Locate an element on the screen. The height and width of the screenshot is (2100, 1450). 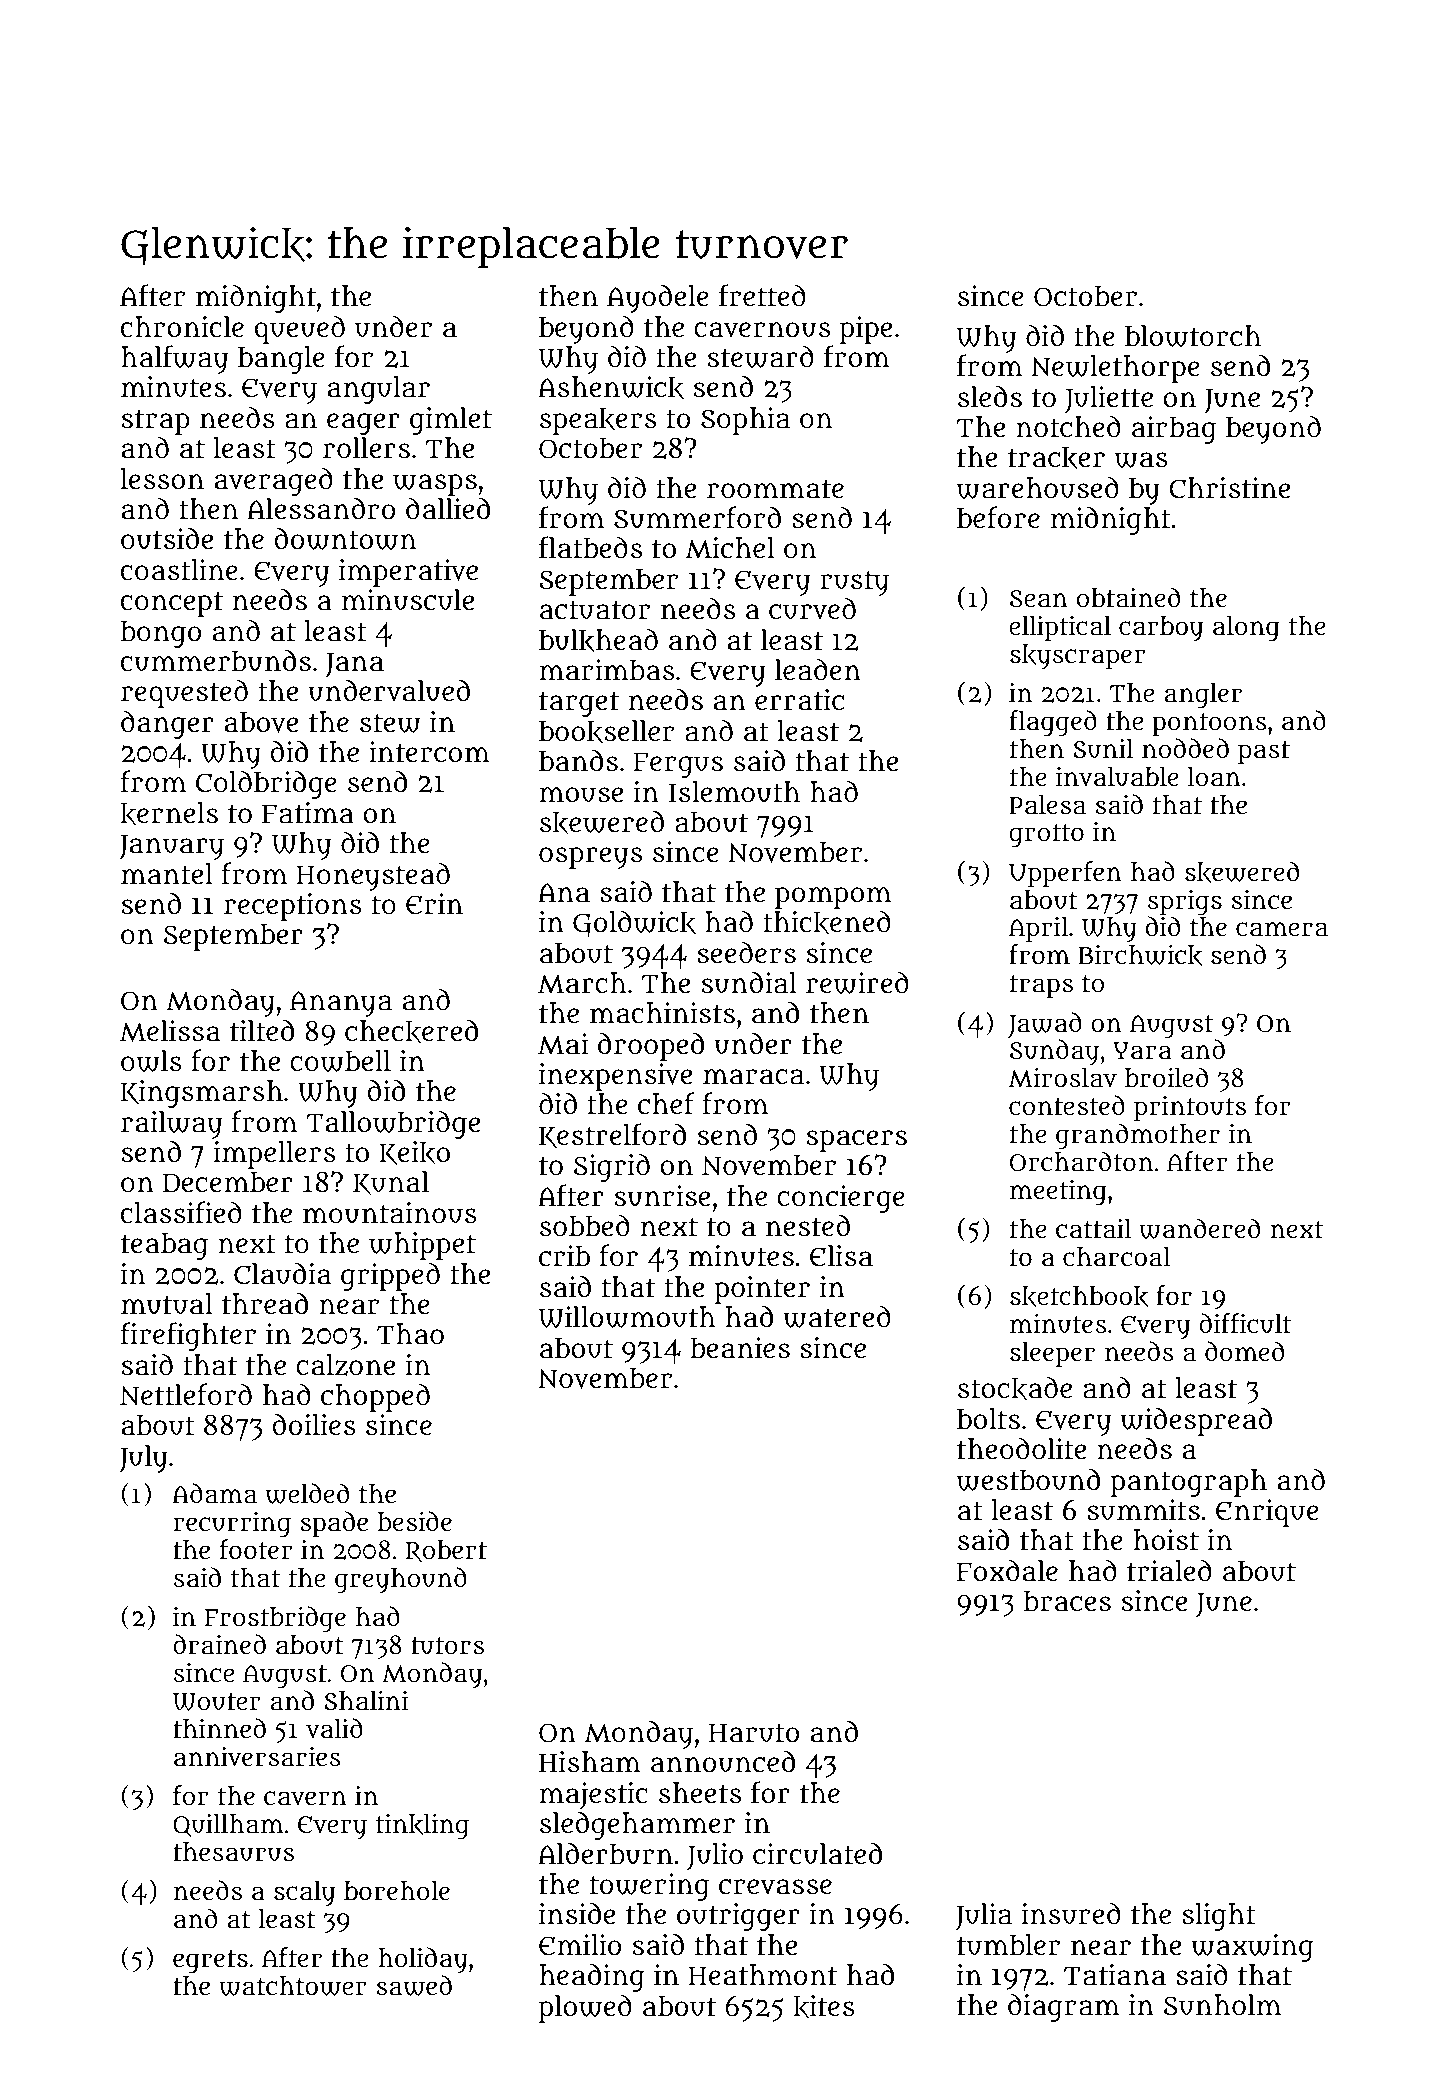
invaluable is located at coordinates (1117, 777).
